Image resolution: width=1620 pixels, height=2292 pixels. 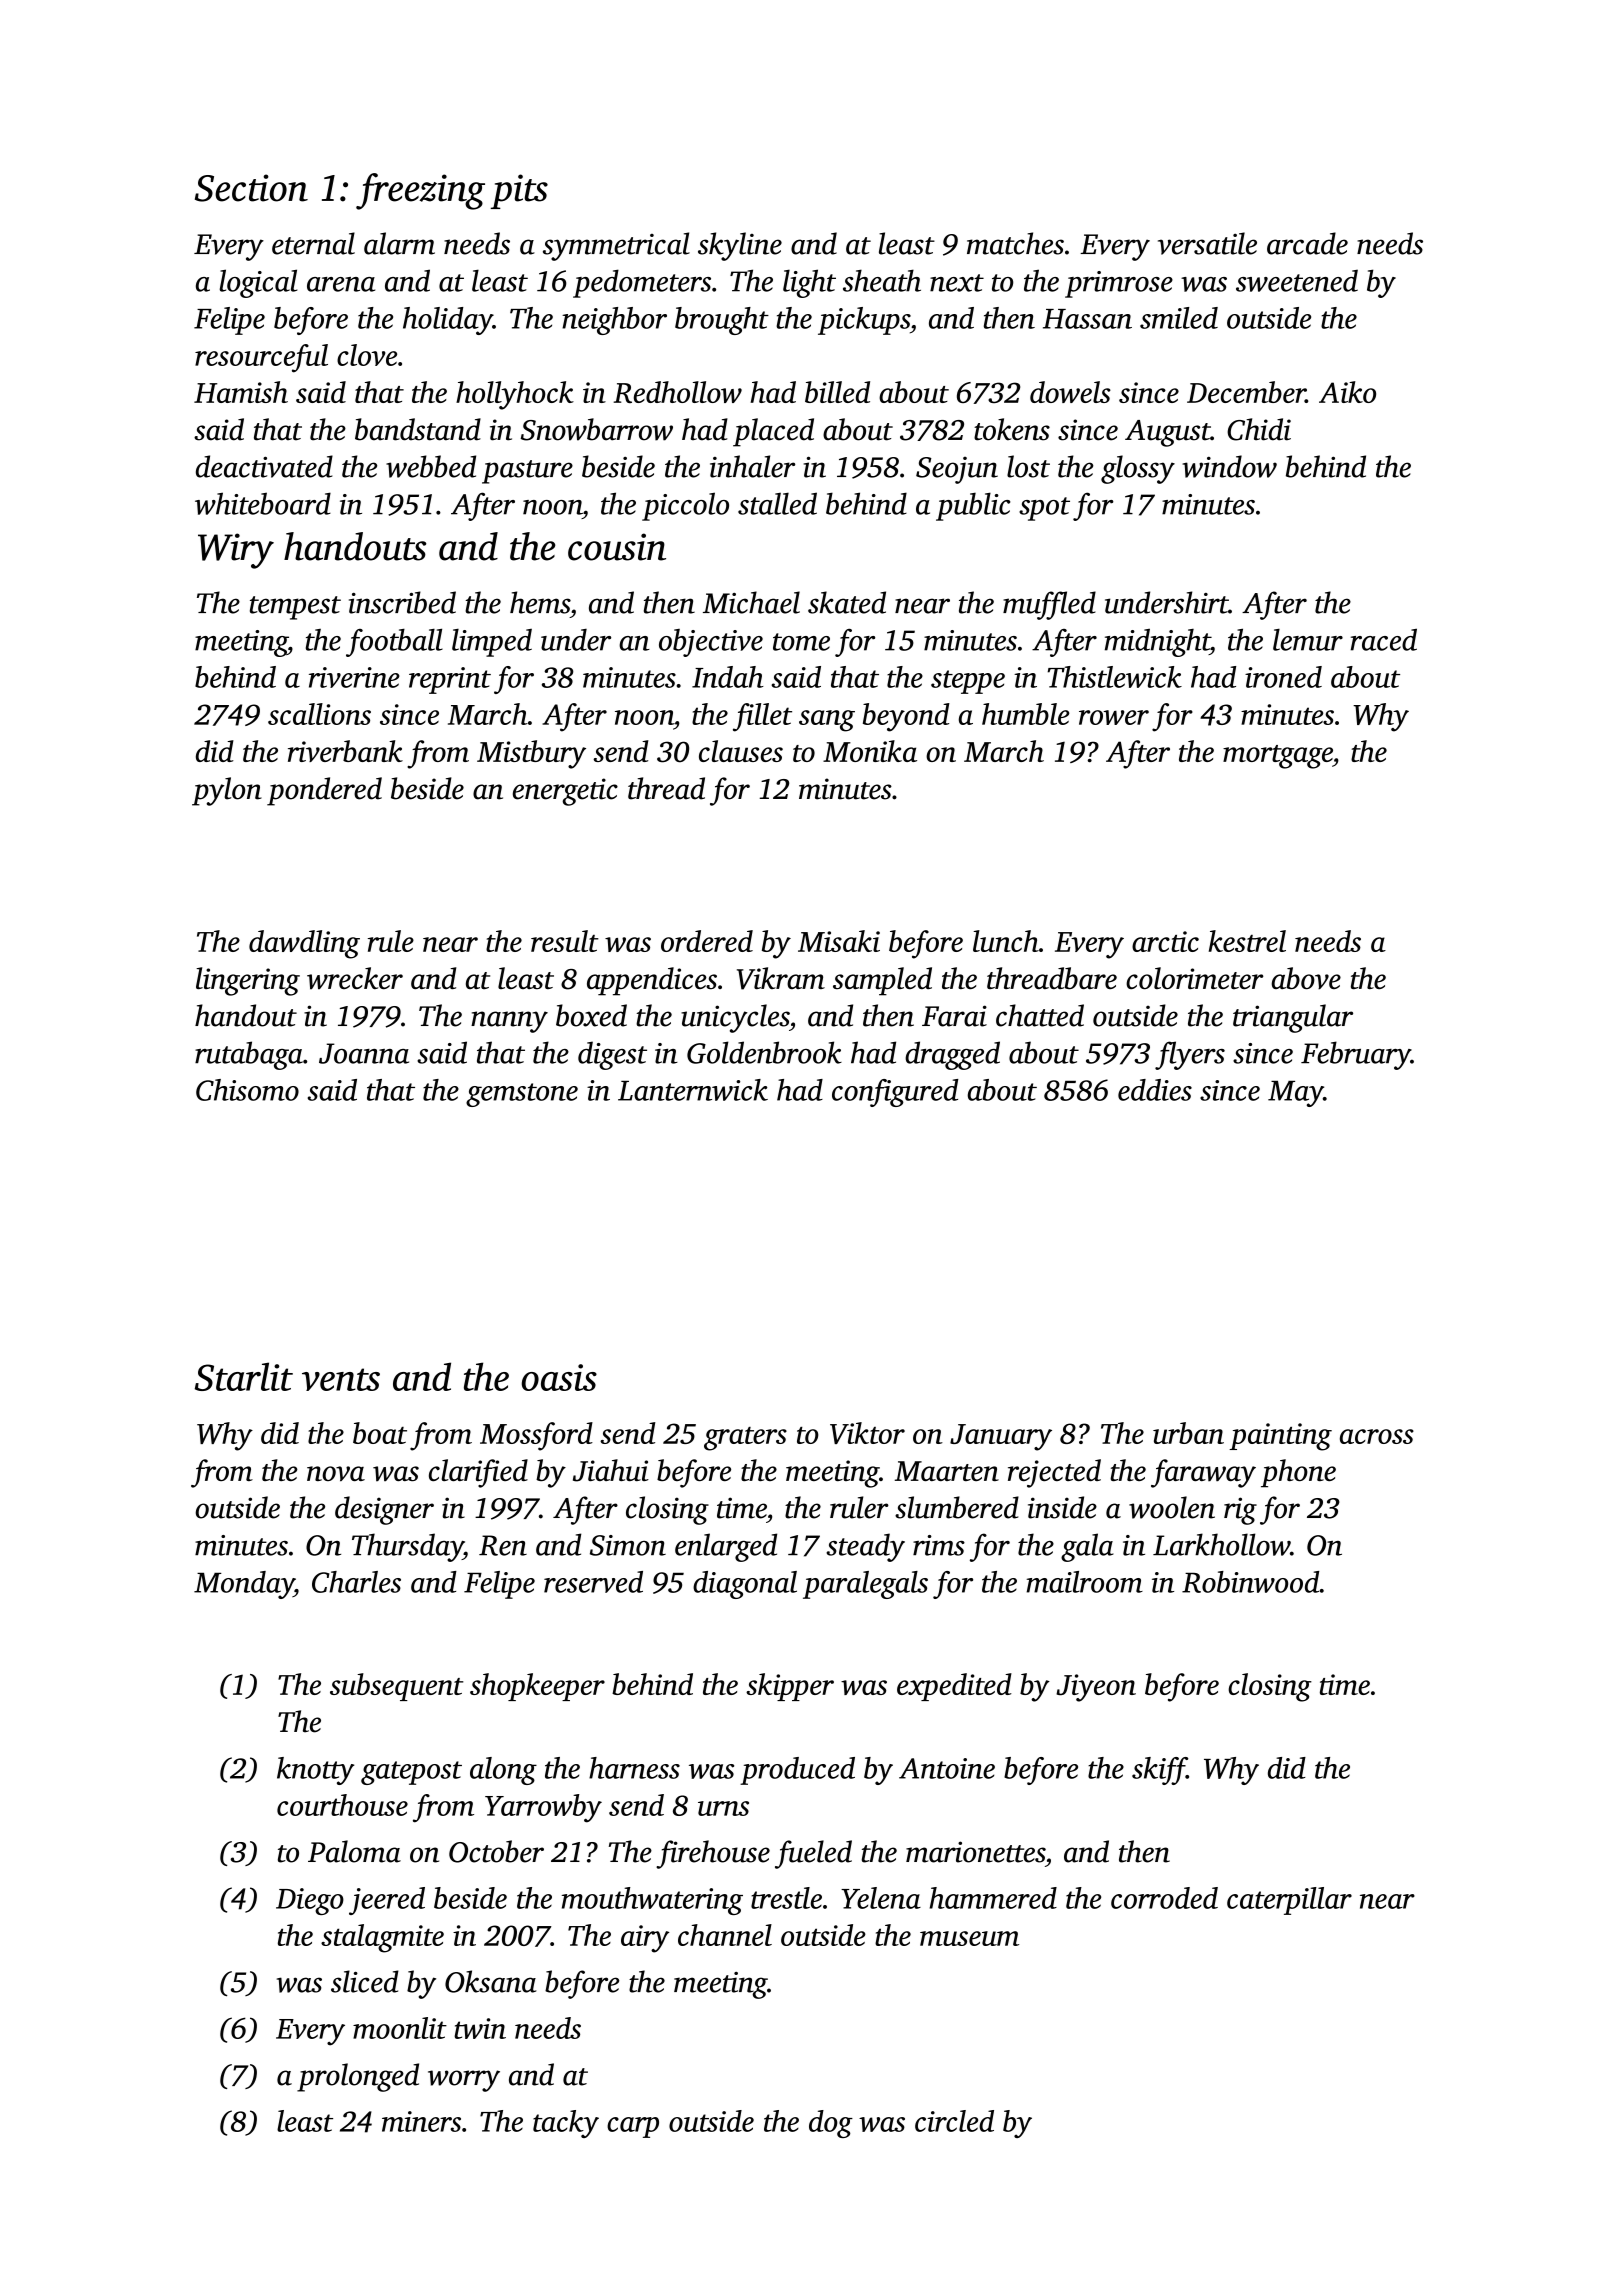 What do you see at coordinates (448, 321) in the screenshot?
I see `holiday` at bounding box center [448, 321].
